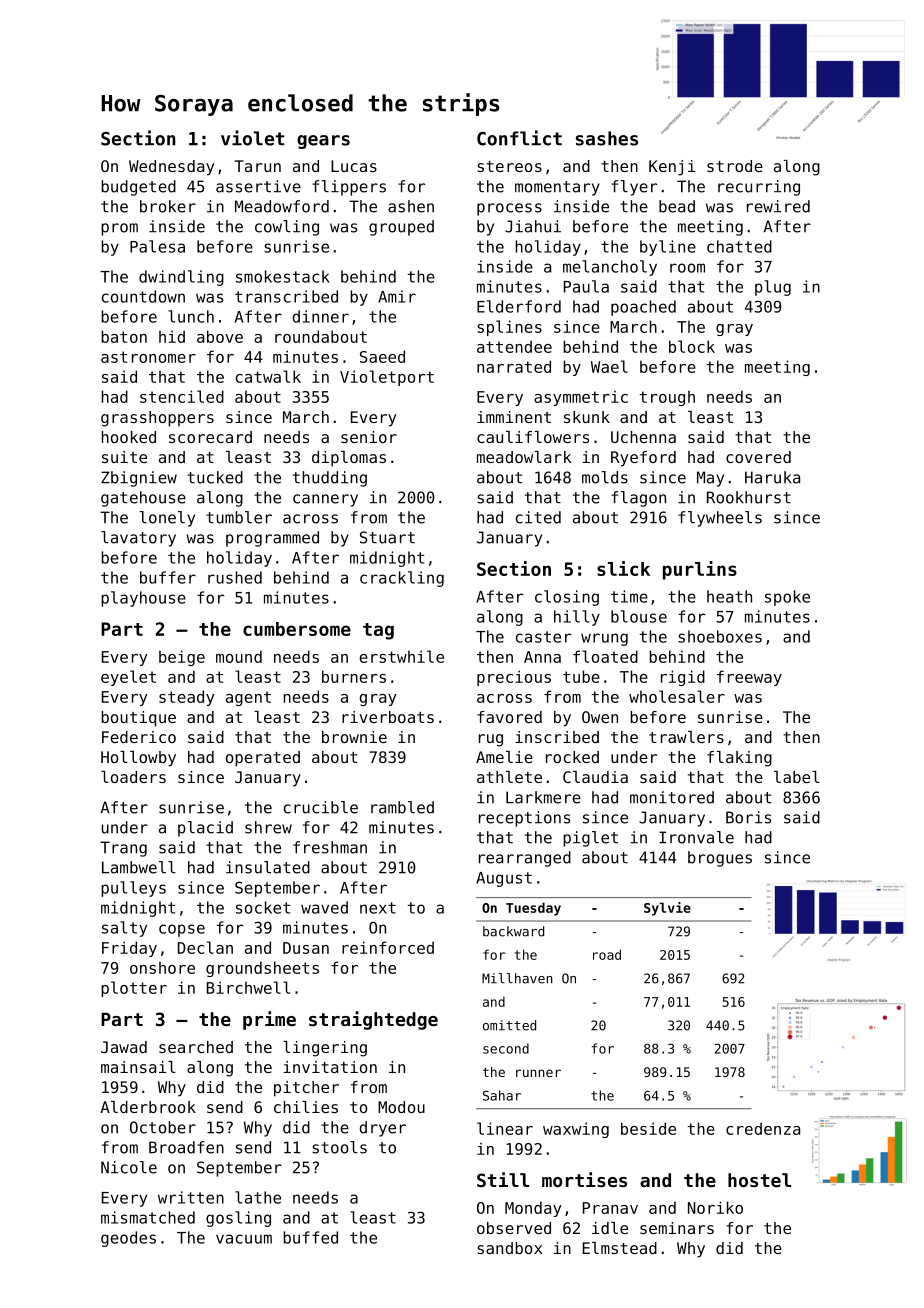 This document has height=1308, width=924. I want to click on gears, so click(323, 142).
